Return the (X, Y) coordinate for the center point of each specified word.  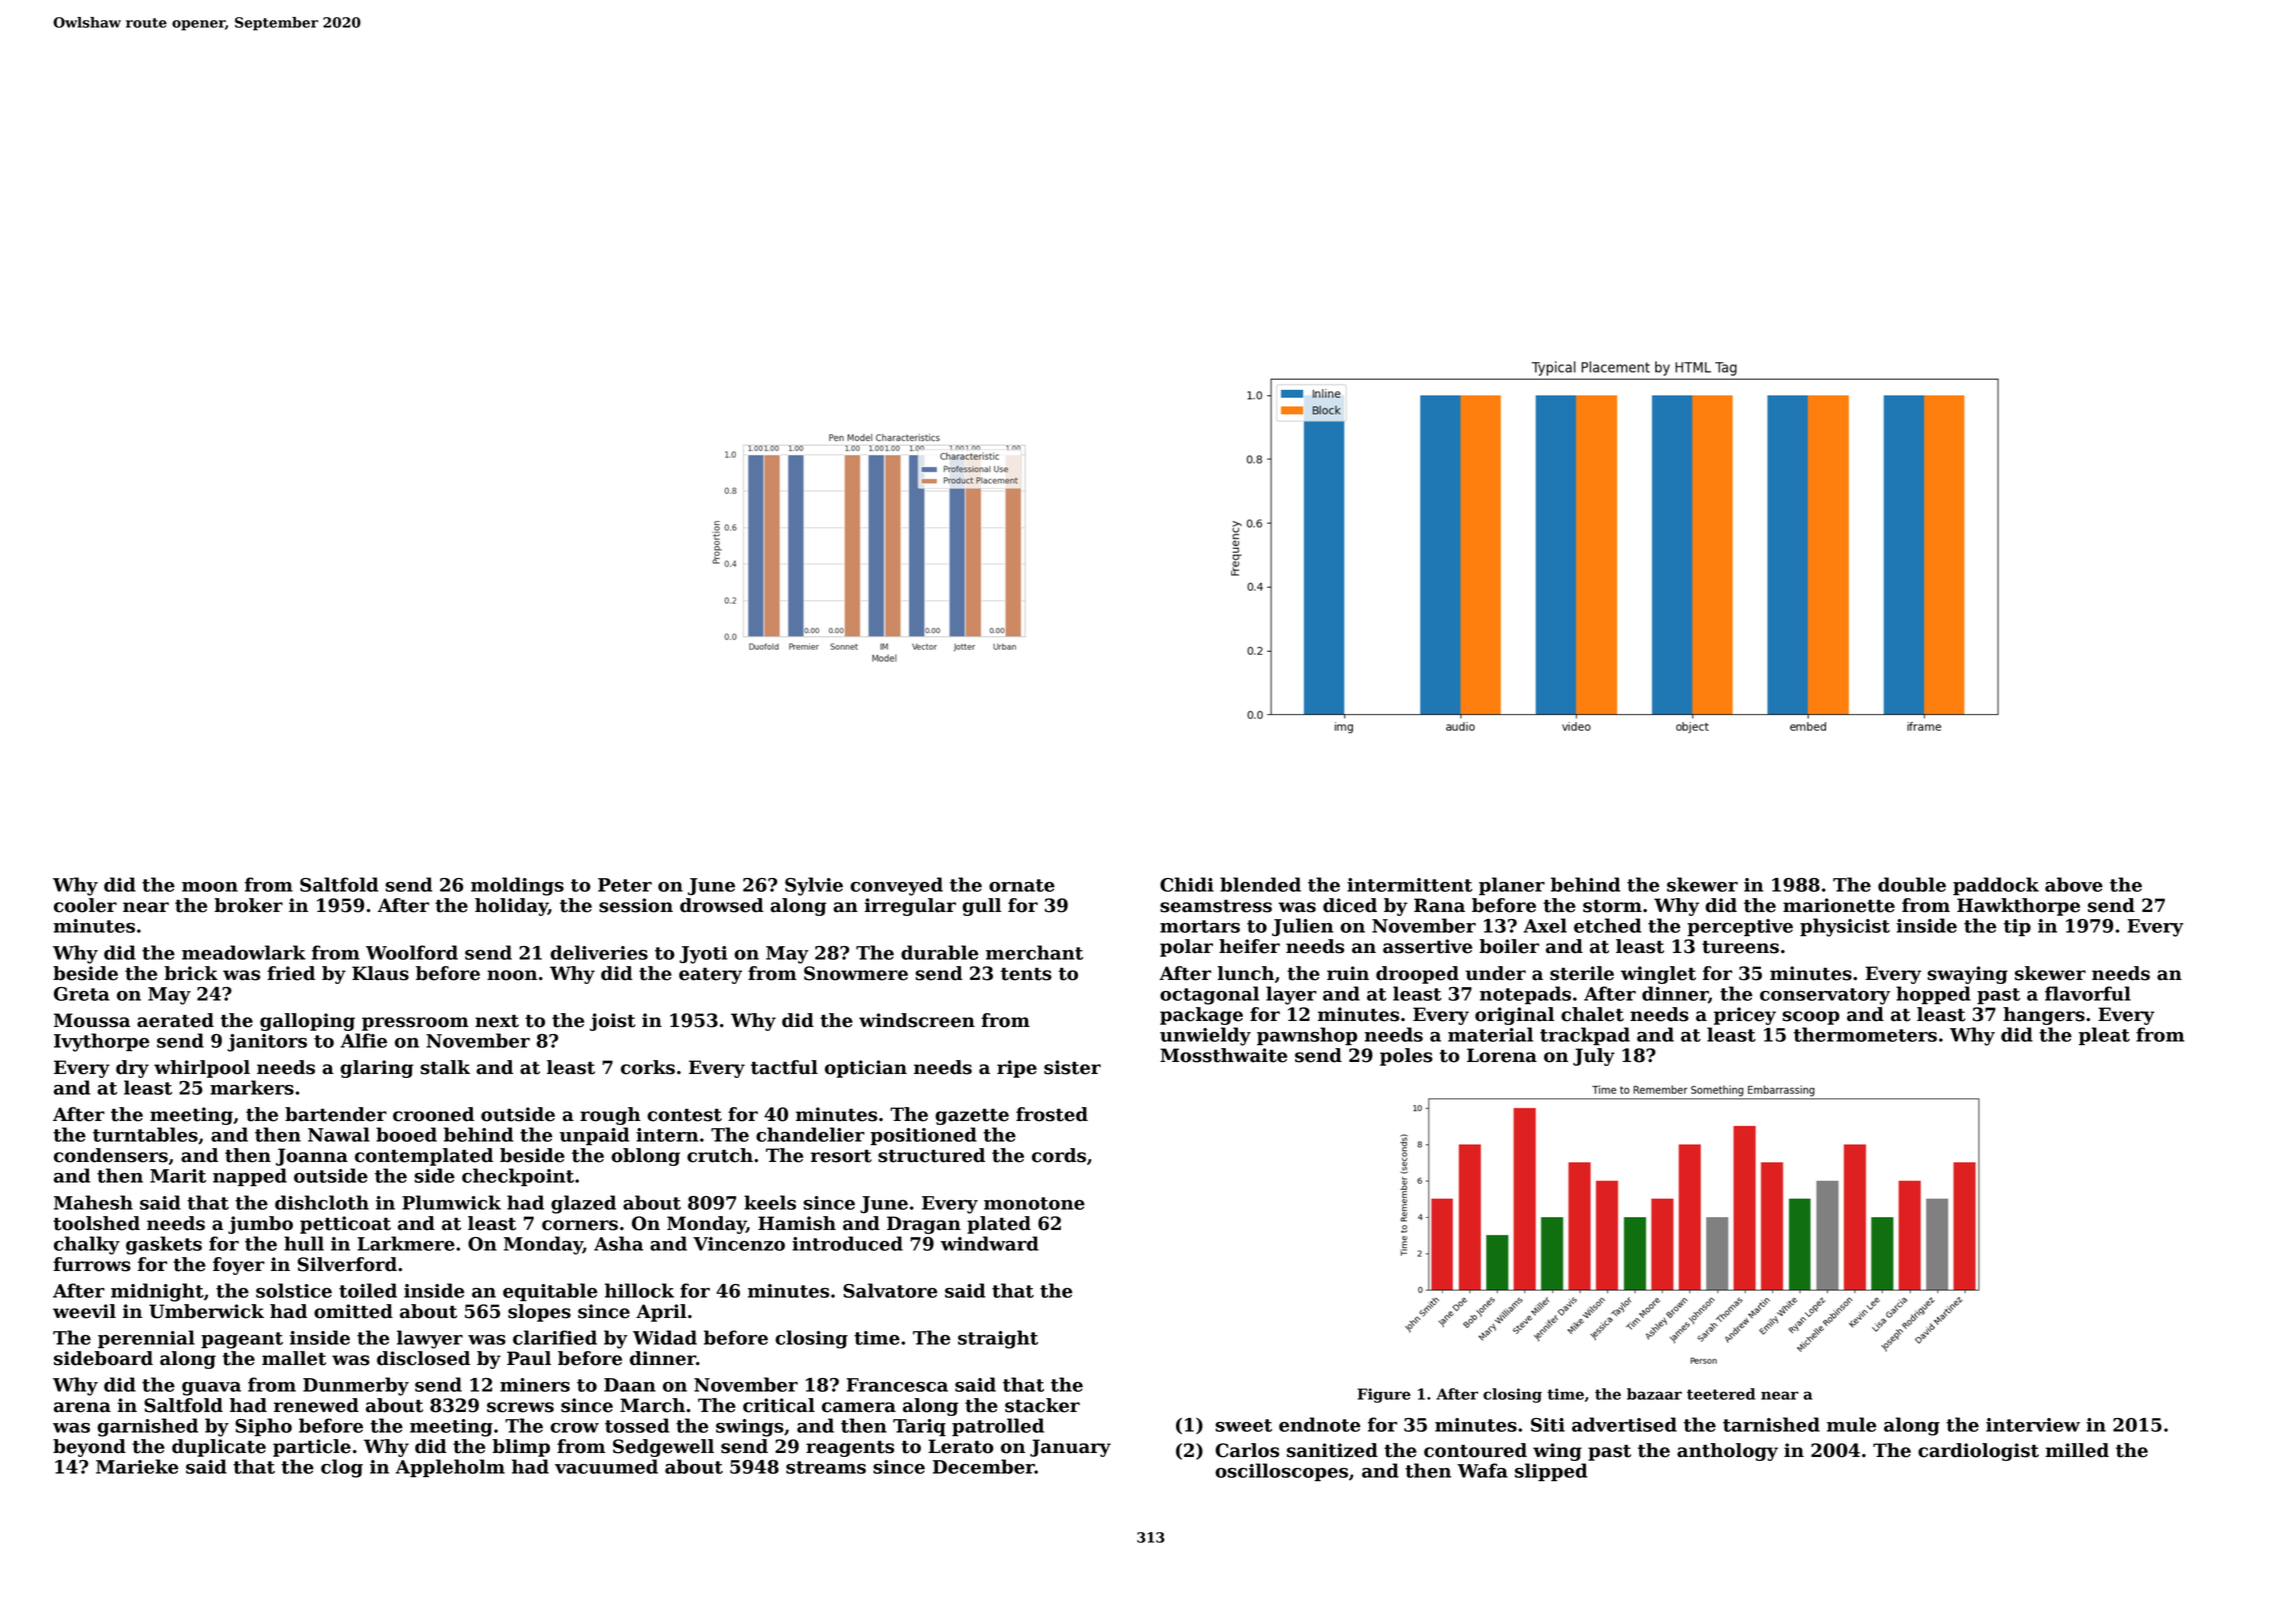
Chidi (1187, 884)
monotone (1034, 1203)
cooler (85, 905)
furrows (92, 1264)
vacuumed (606, 1466)
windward (990, 1243)
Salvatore (890, 1290)
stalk (445, 1067)
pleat (2104, 1036)
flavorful (2088, 993)
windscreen (917, 1020)
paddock (1996, 886)
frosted (1052, 1114)
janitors (267, 1043)
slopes (539, 1313)
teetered (1721, 1394)
